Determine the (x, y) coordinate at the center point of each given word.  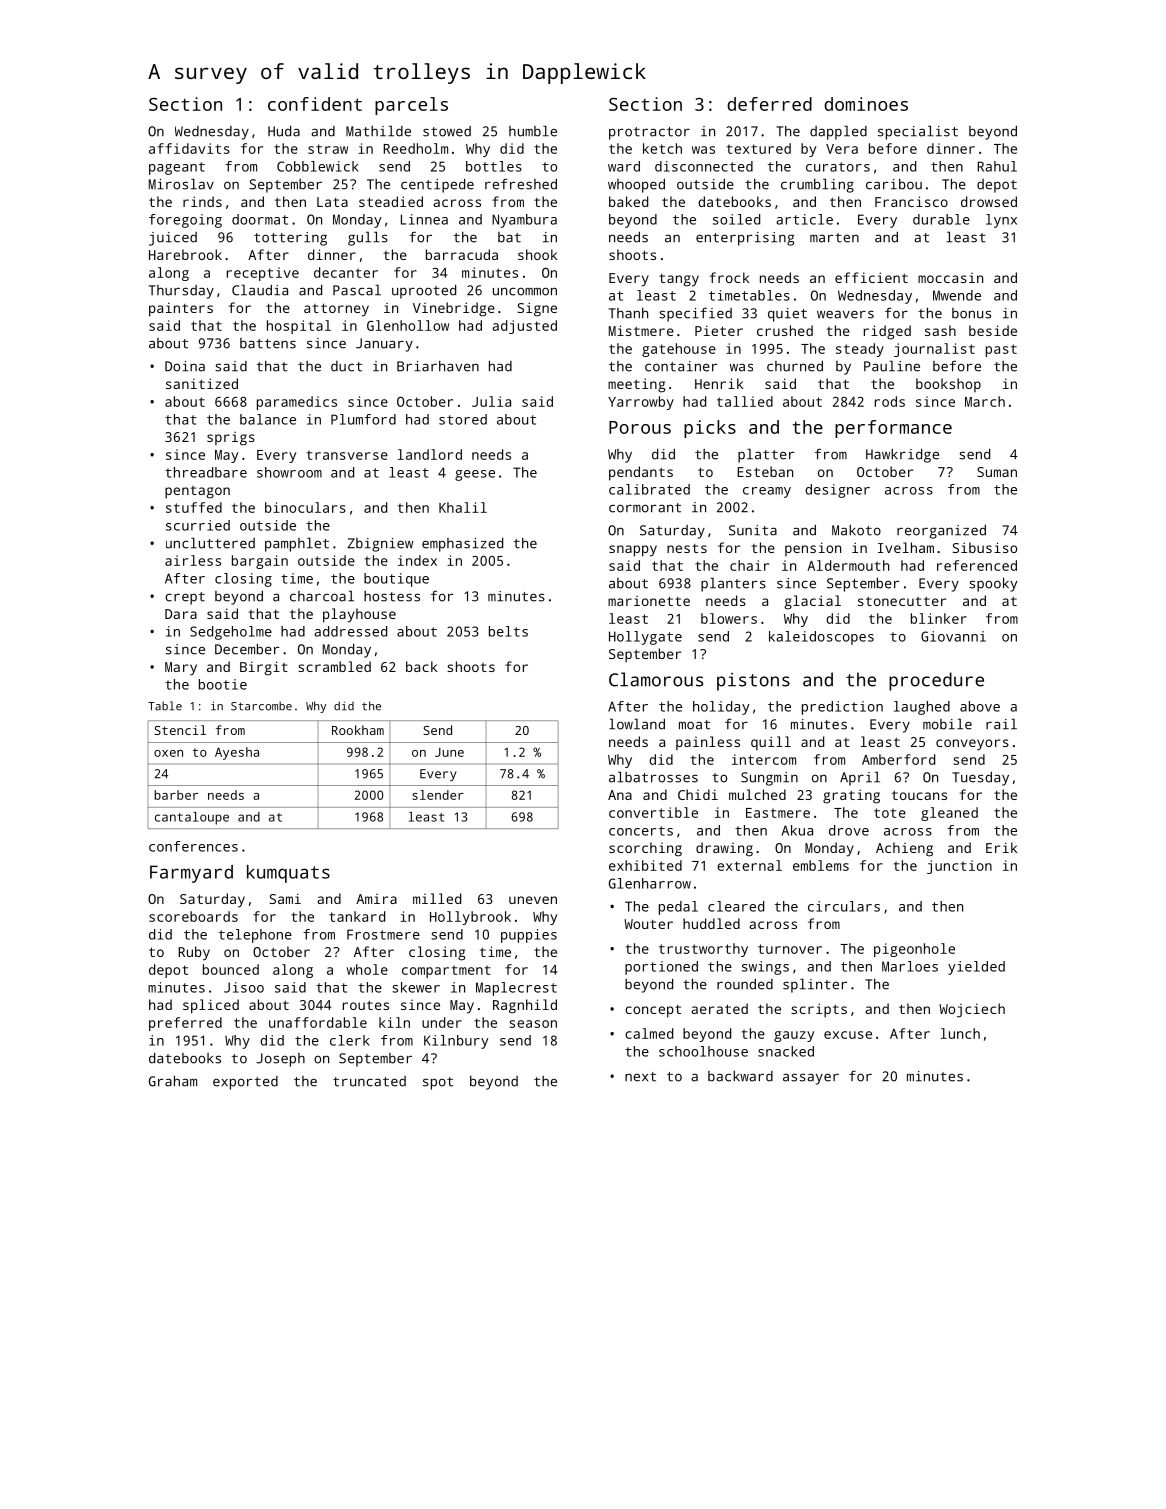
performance (893, 429)
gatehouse (679, 350)
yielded (976, 968)
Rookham (358, 730)
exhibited (645, 865)
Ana (620, 795)
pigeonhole (914, 950)
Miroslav (181, 184)
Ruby (194, 953)
